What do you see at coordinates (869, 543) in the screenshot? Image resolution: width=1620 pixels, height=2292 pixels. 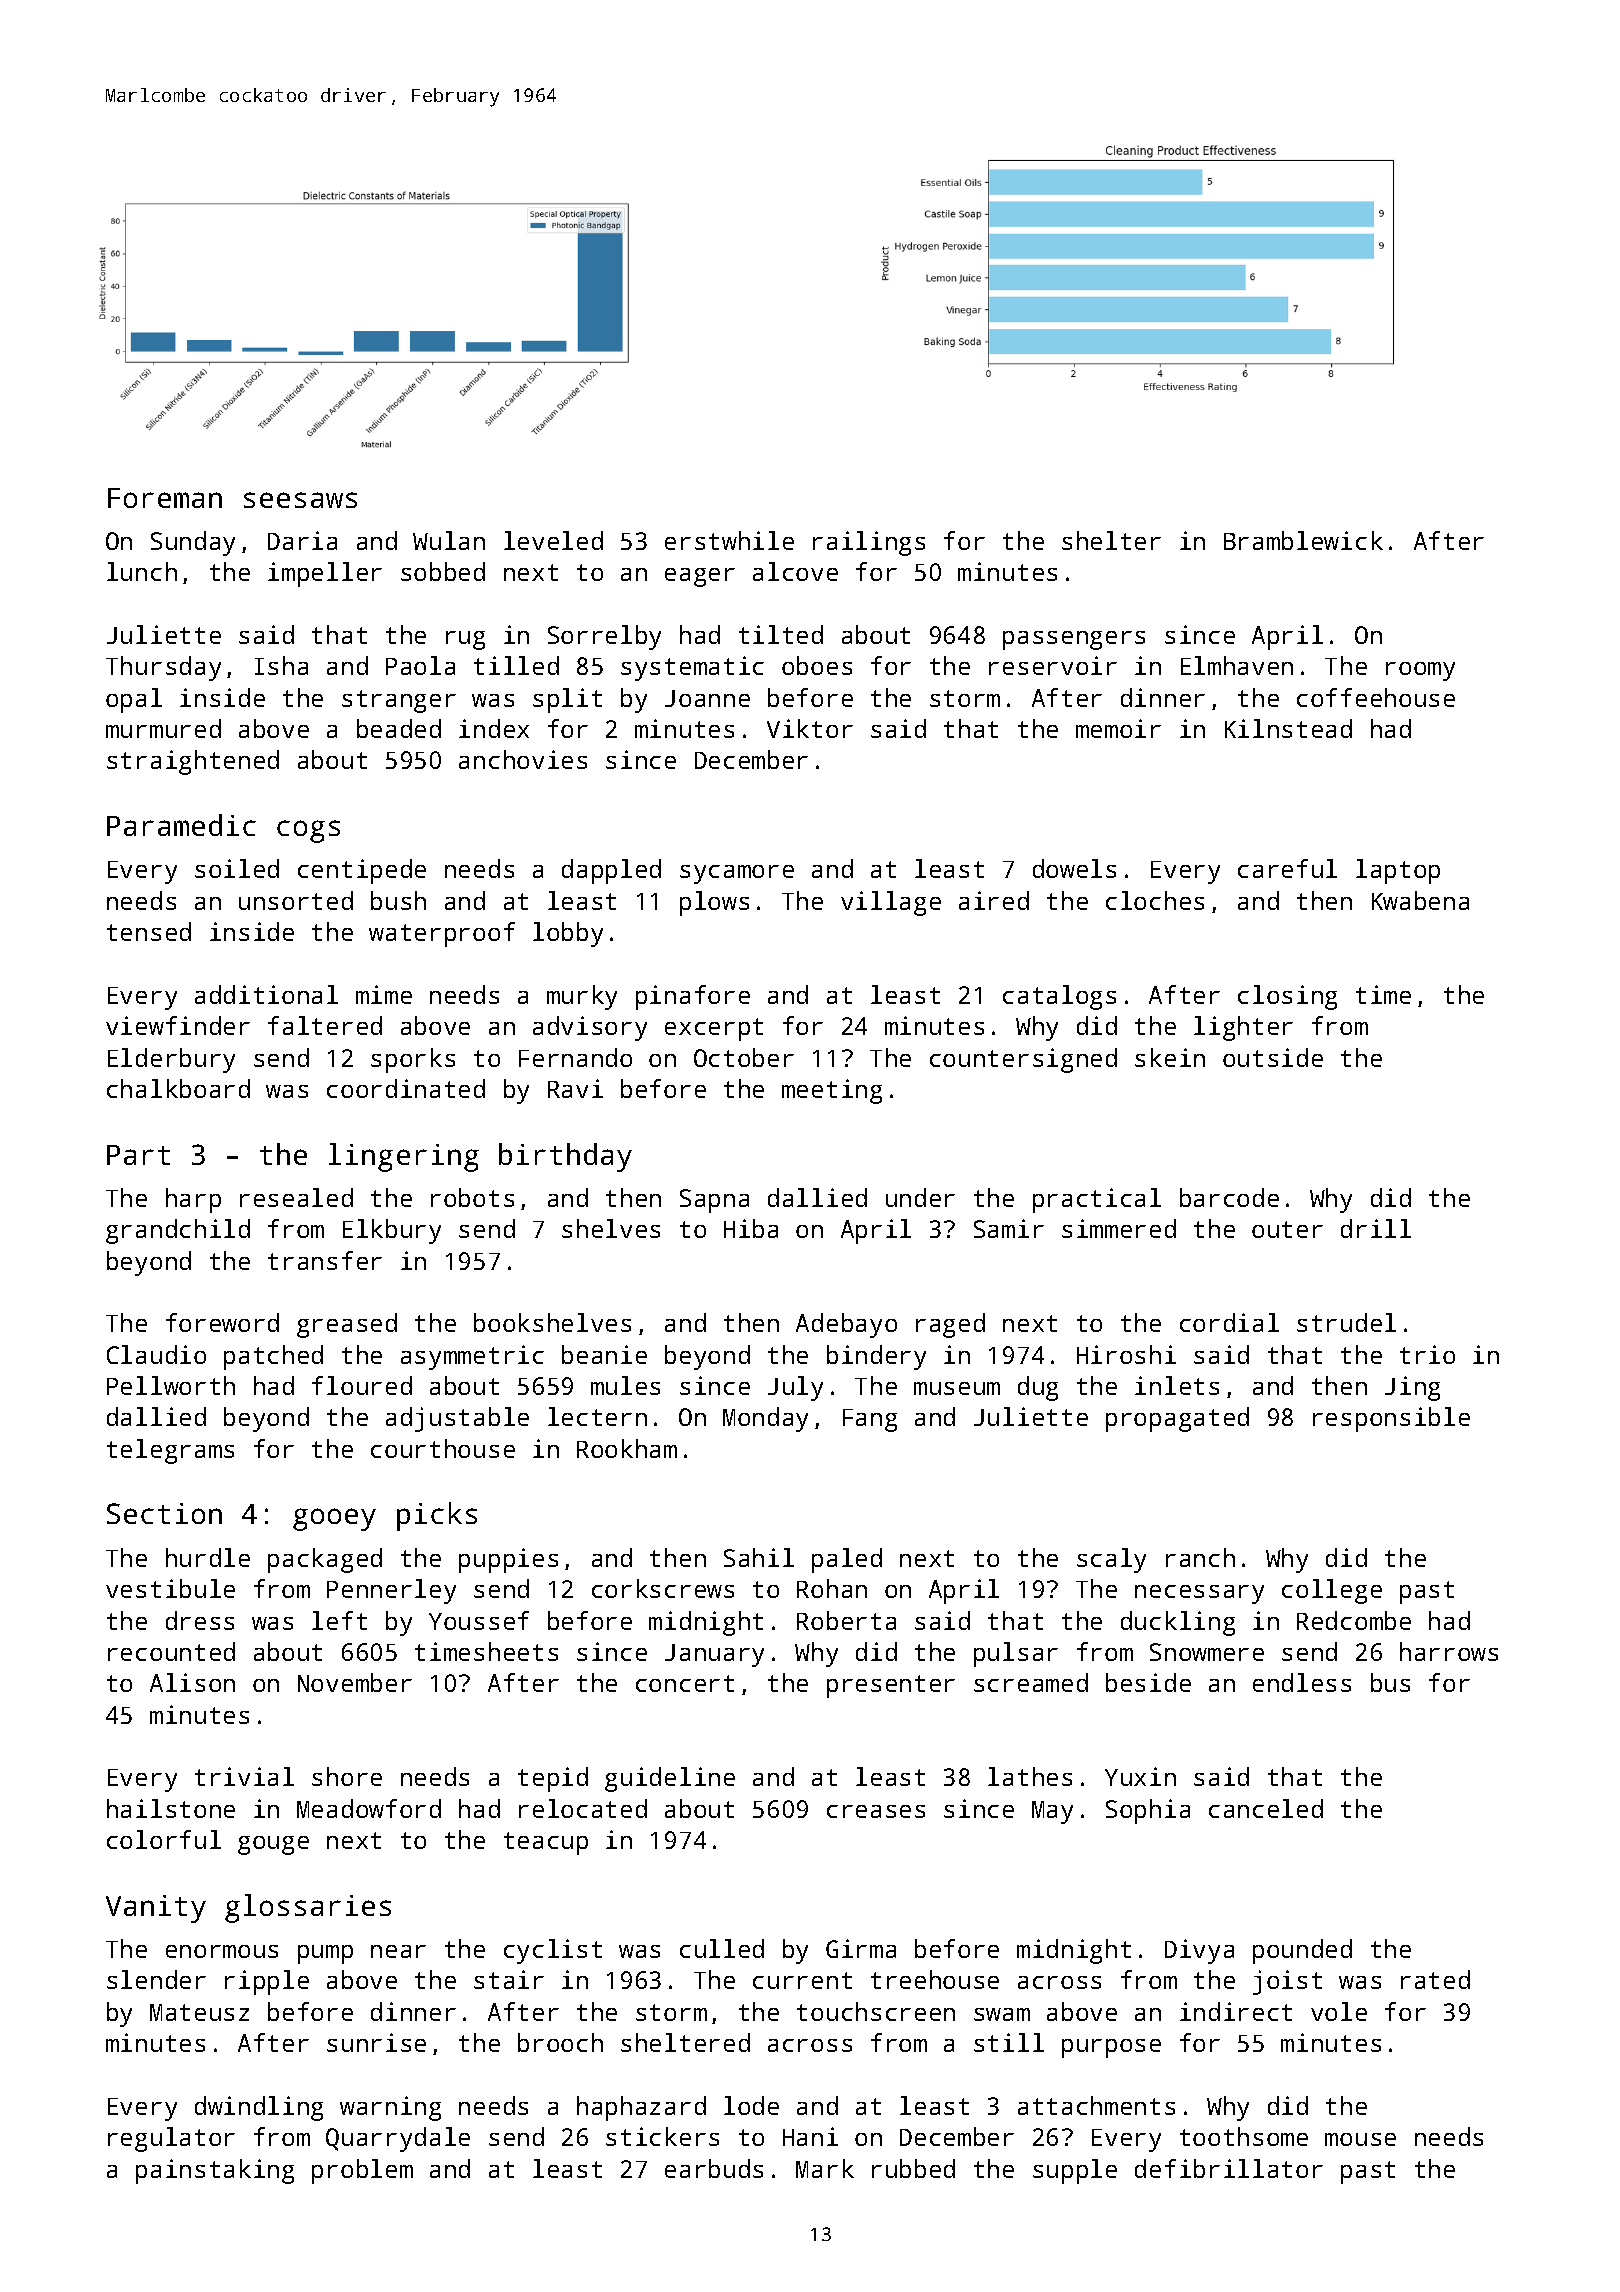 I see `railings` at bounding box center [869, 543].
